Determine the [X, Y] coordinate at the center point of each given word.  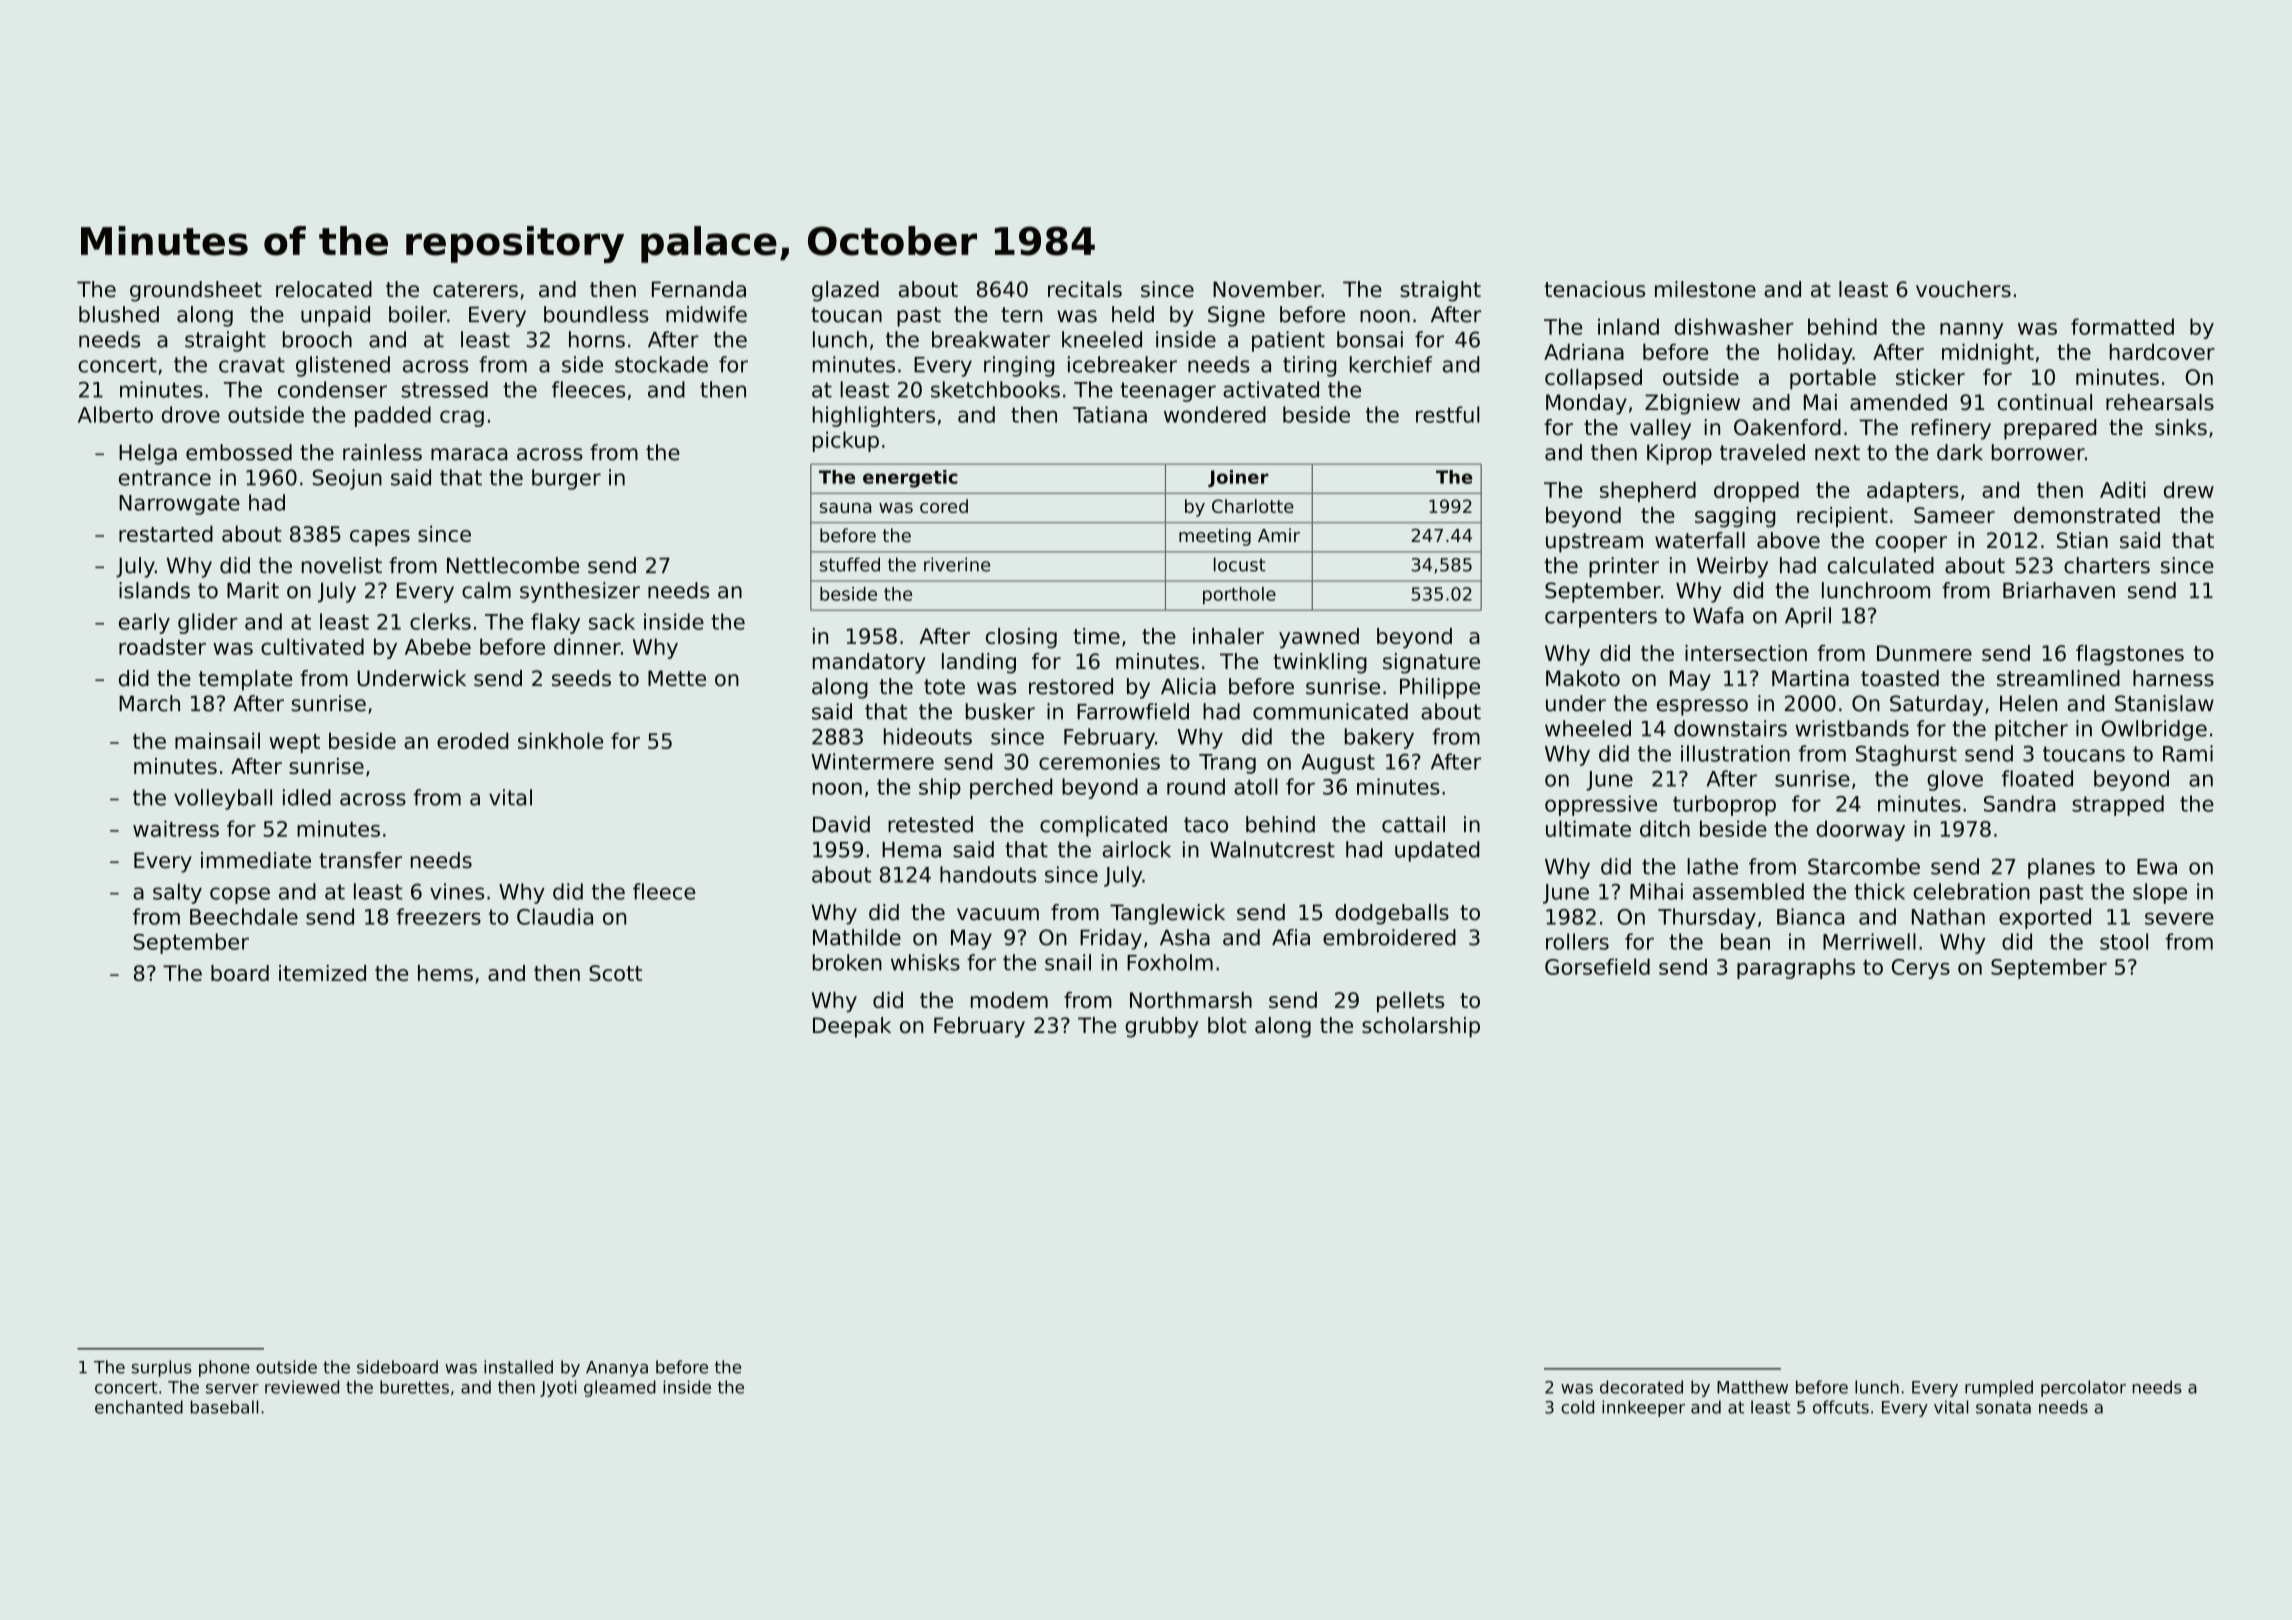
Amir [1279, 535]
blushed [119, 314]
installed [518, 1367]
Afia [1291, 937]
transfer [360, 860]
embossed [239, 452]
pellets [1410, 1002]
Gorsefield [1597, 966]
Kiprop [1679, 454]
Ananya [617, 1369]
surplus [162, 1368]
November [1267, 289]
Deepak [852, 1027]
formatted [2122, 326]
